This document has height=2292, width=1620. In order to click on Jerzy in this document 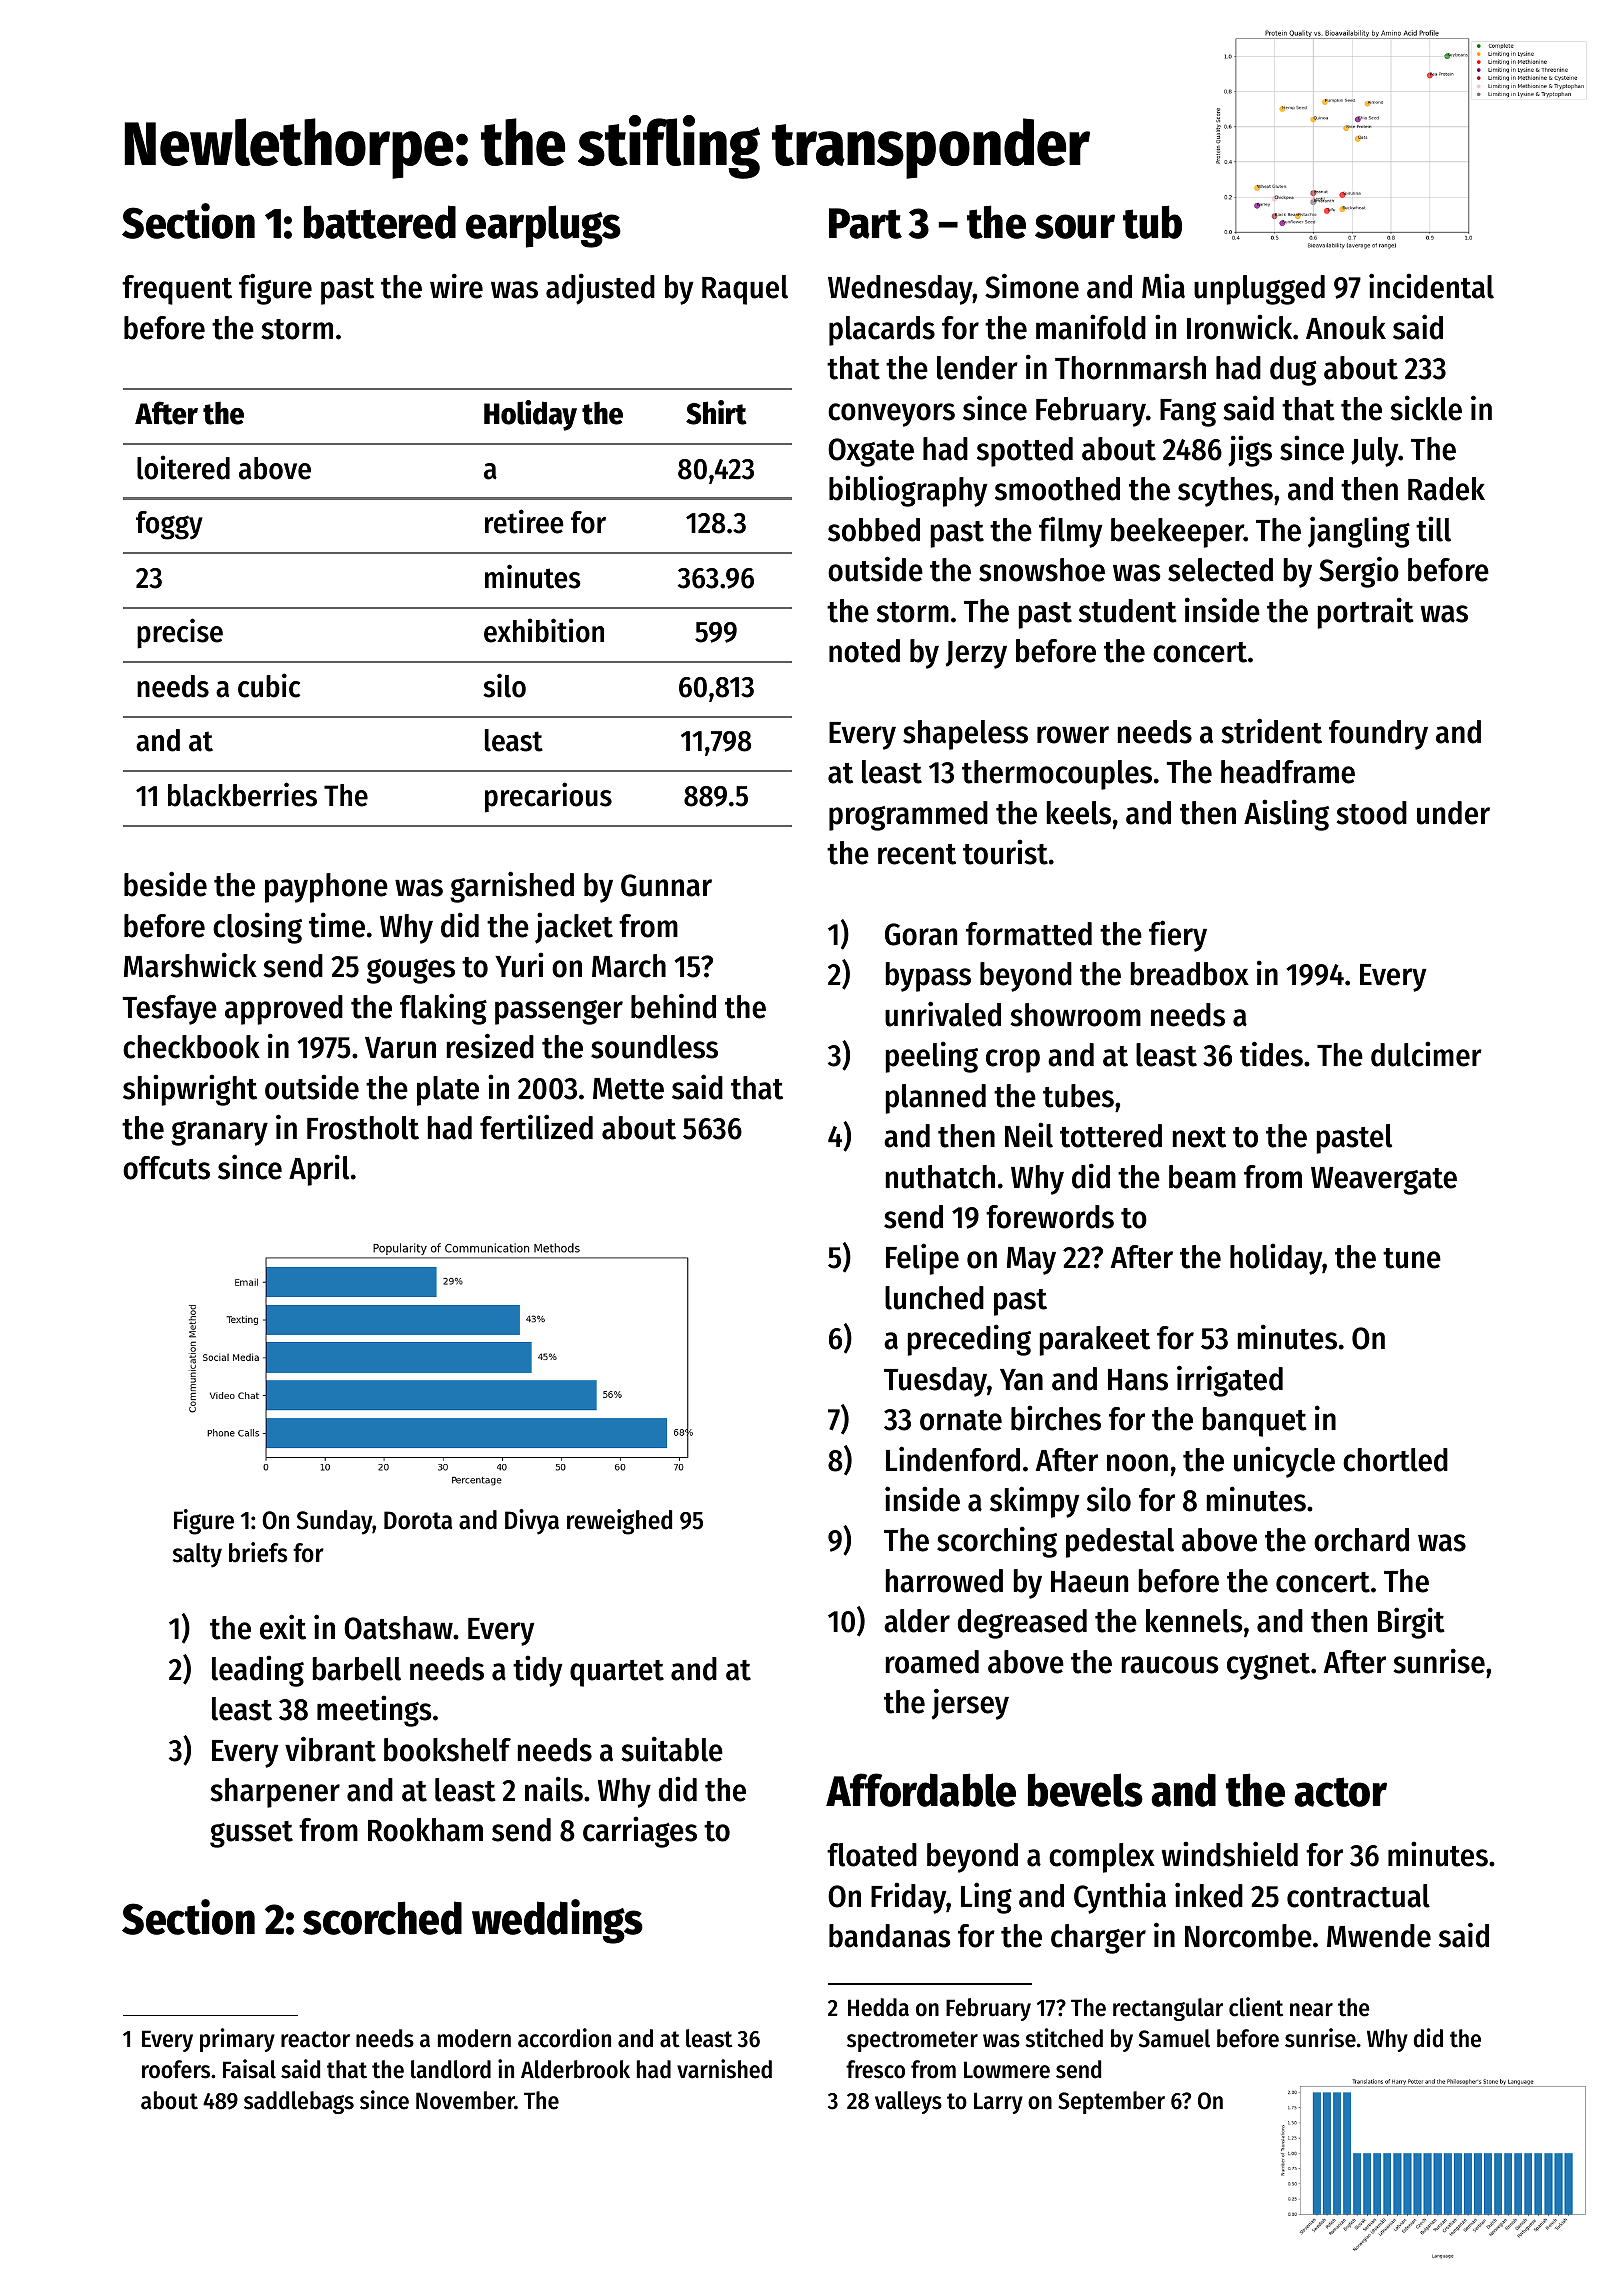, I will do `click(976, 655)`.
